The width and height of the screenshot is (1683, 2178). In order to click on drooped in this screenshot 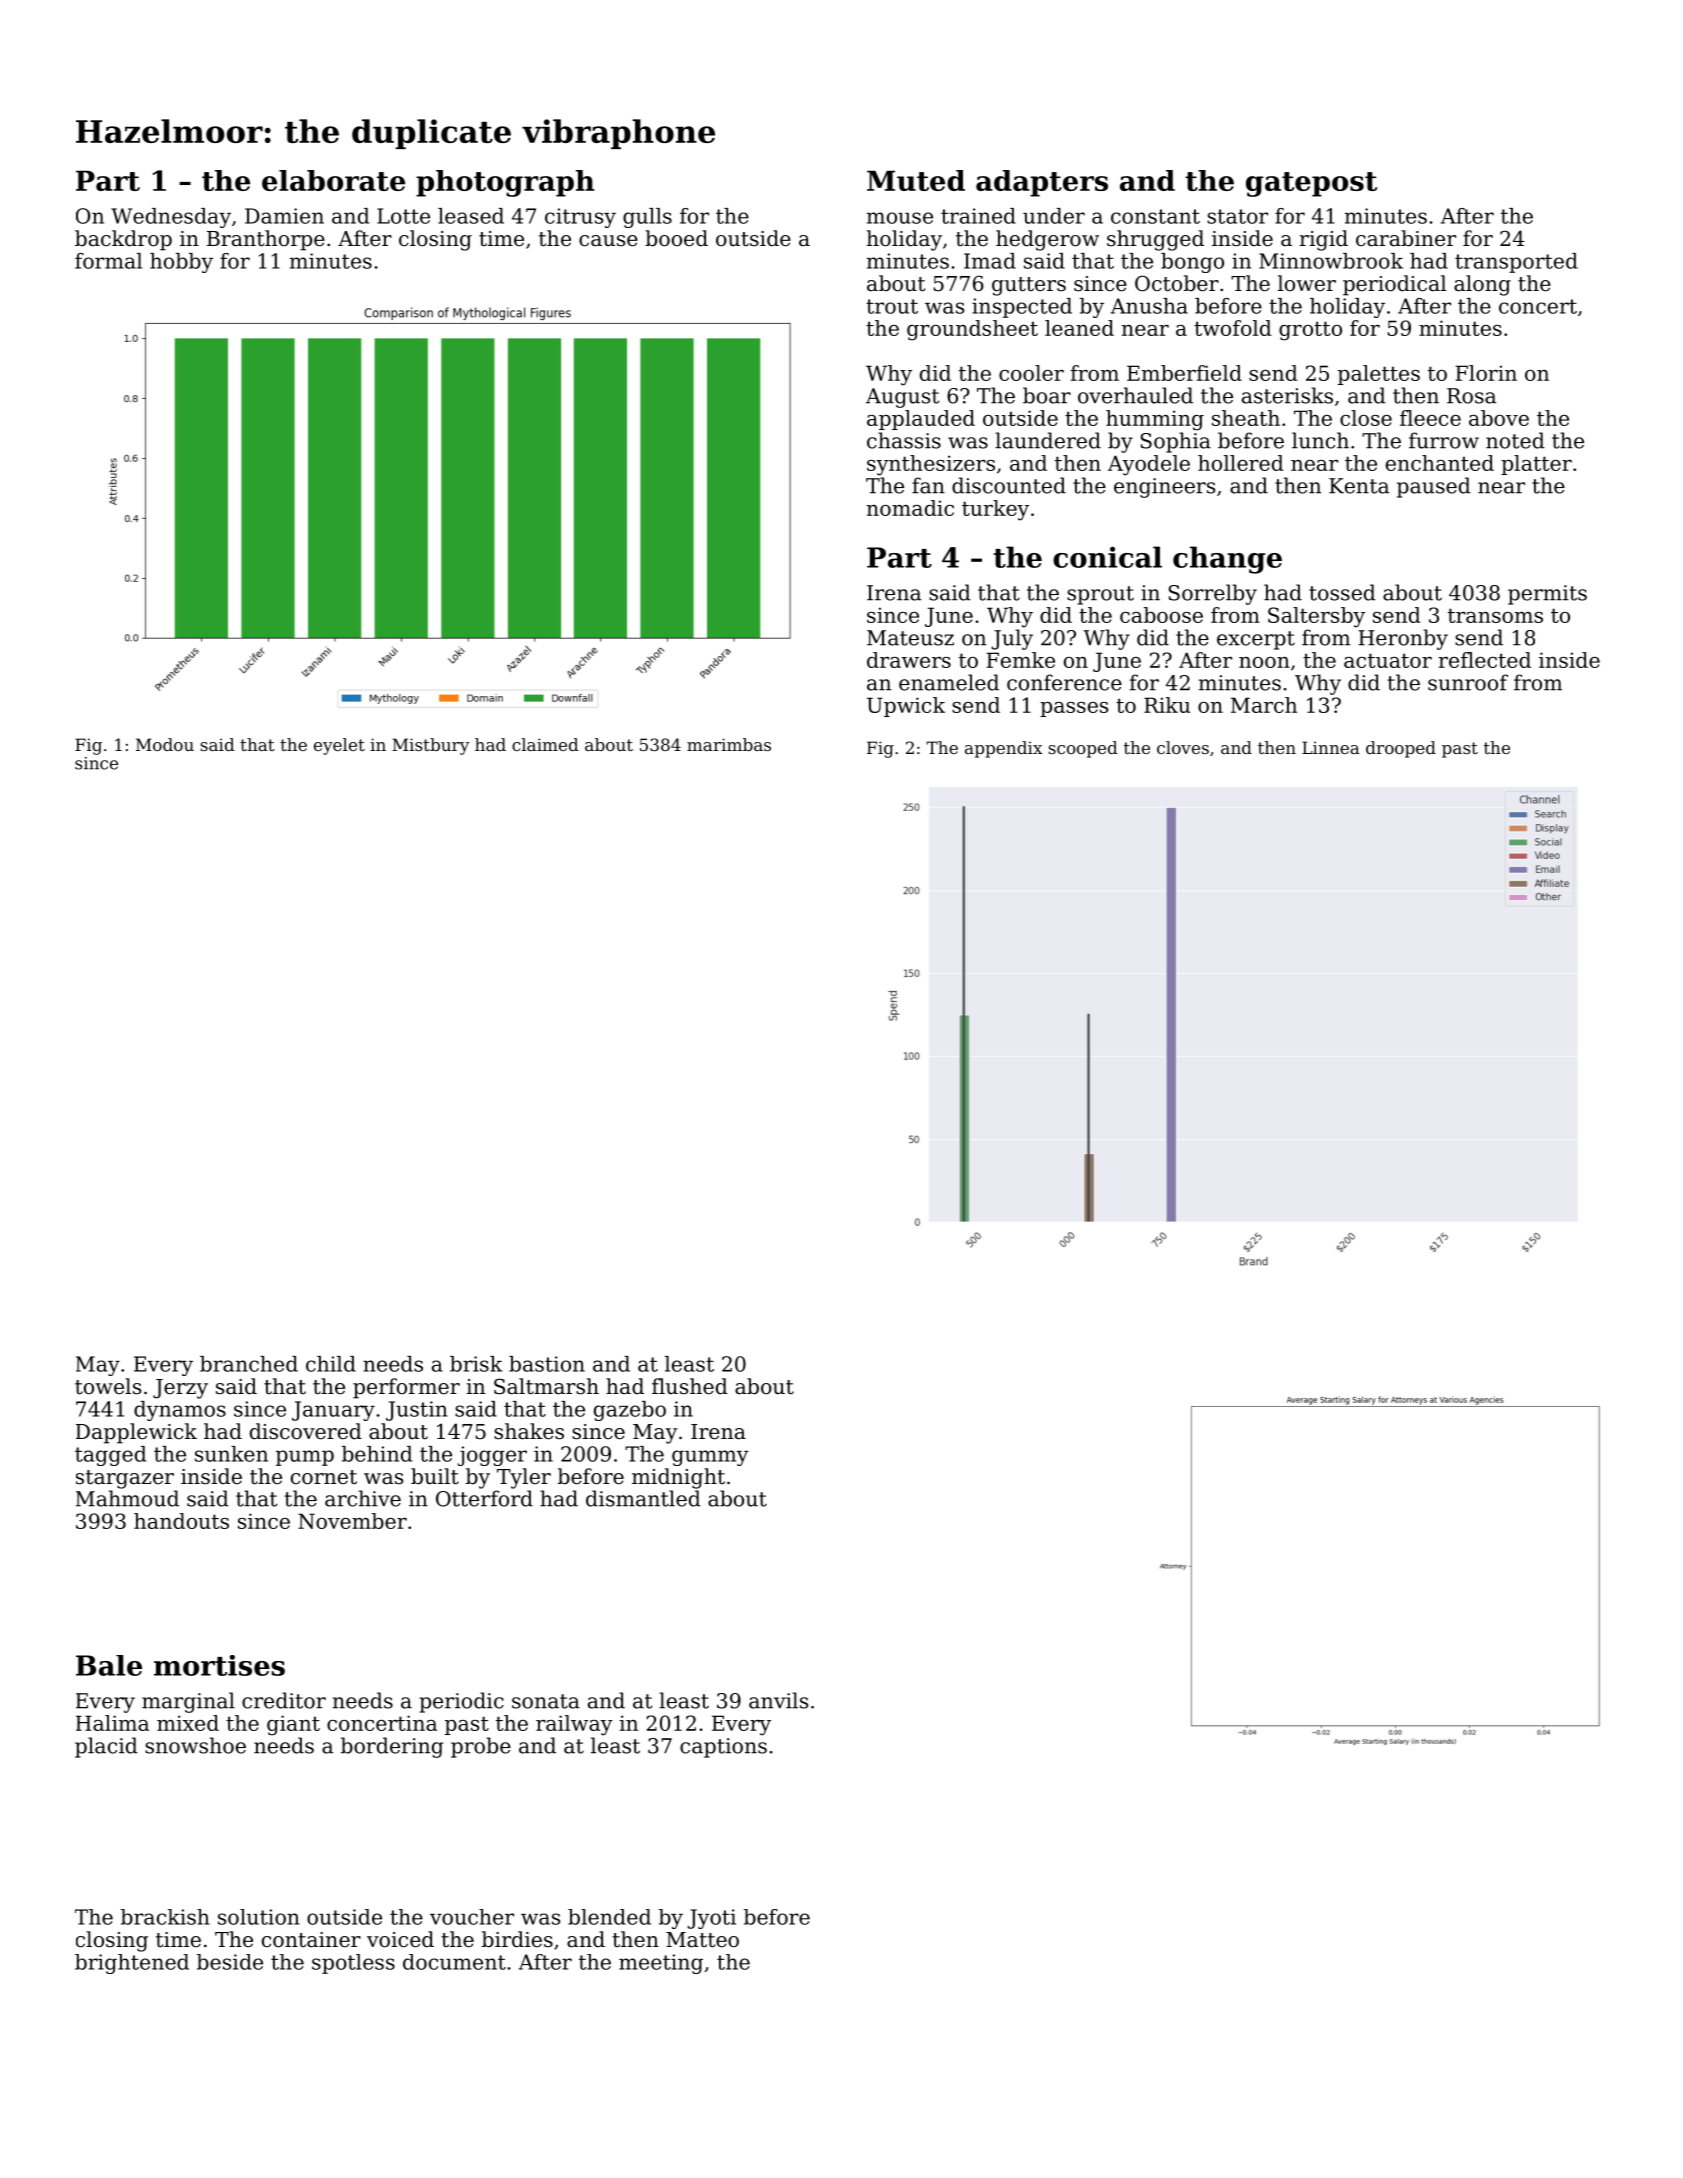, I will do `click(1401, 749)`.
